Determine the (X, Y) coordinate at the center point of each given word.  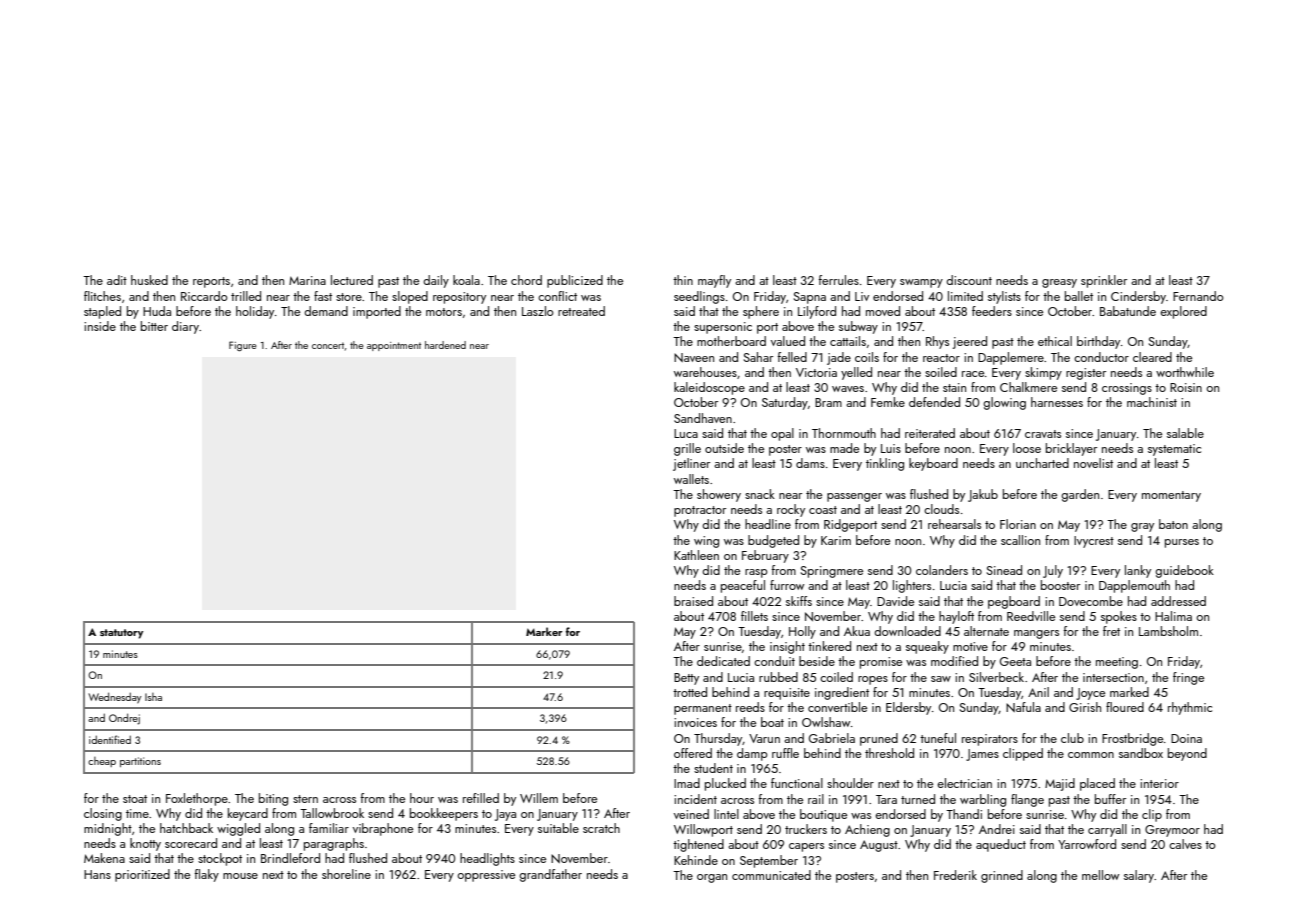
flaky (206, 875)
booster (1060, 585)
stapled (102, 312)
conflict (557, 296)
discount (969, 280)
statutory (121, 634)
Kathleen (696, 555)
